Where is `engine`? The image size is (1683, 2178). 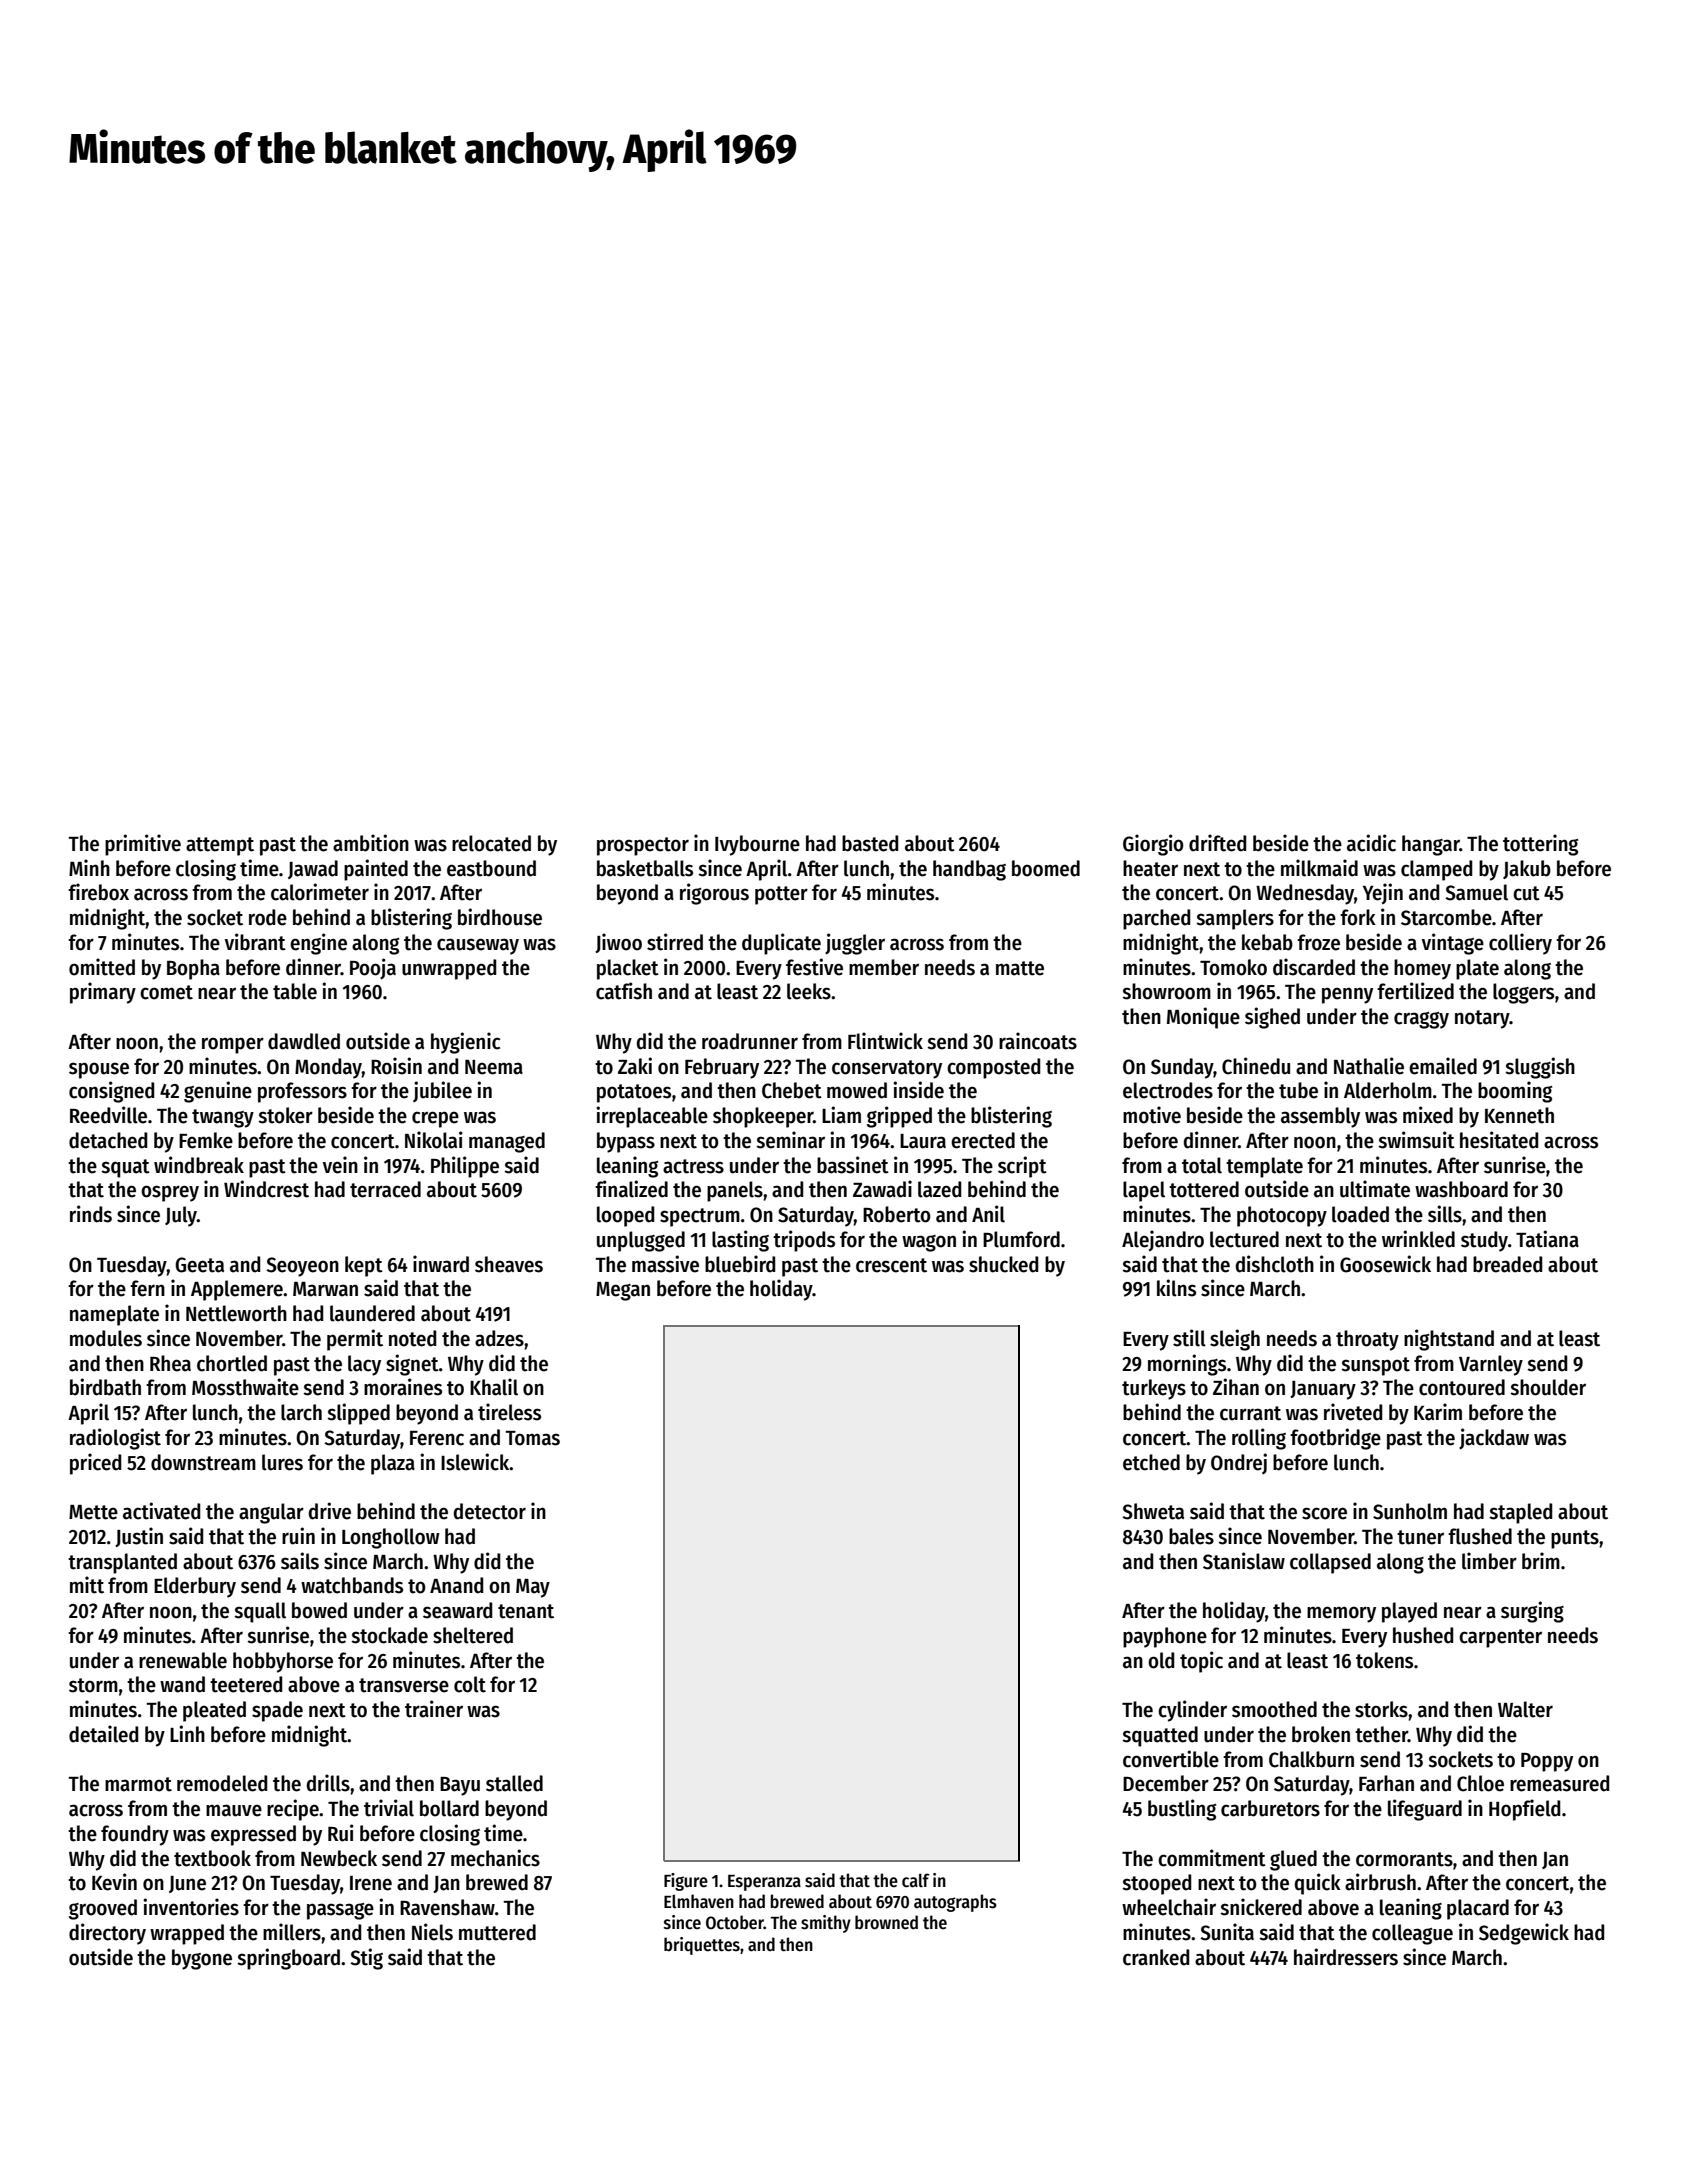
engine is located at coordinates (318, 944).
